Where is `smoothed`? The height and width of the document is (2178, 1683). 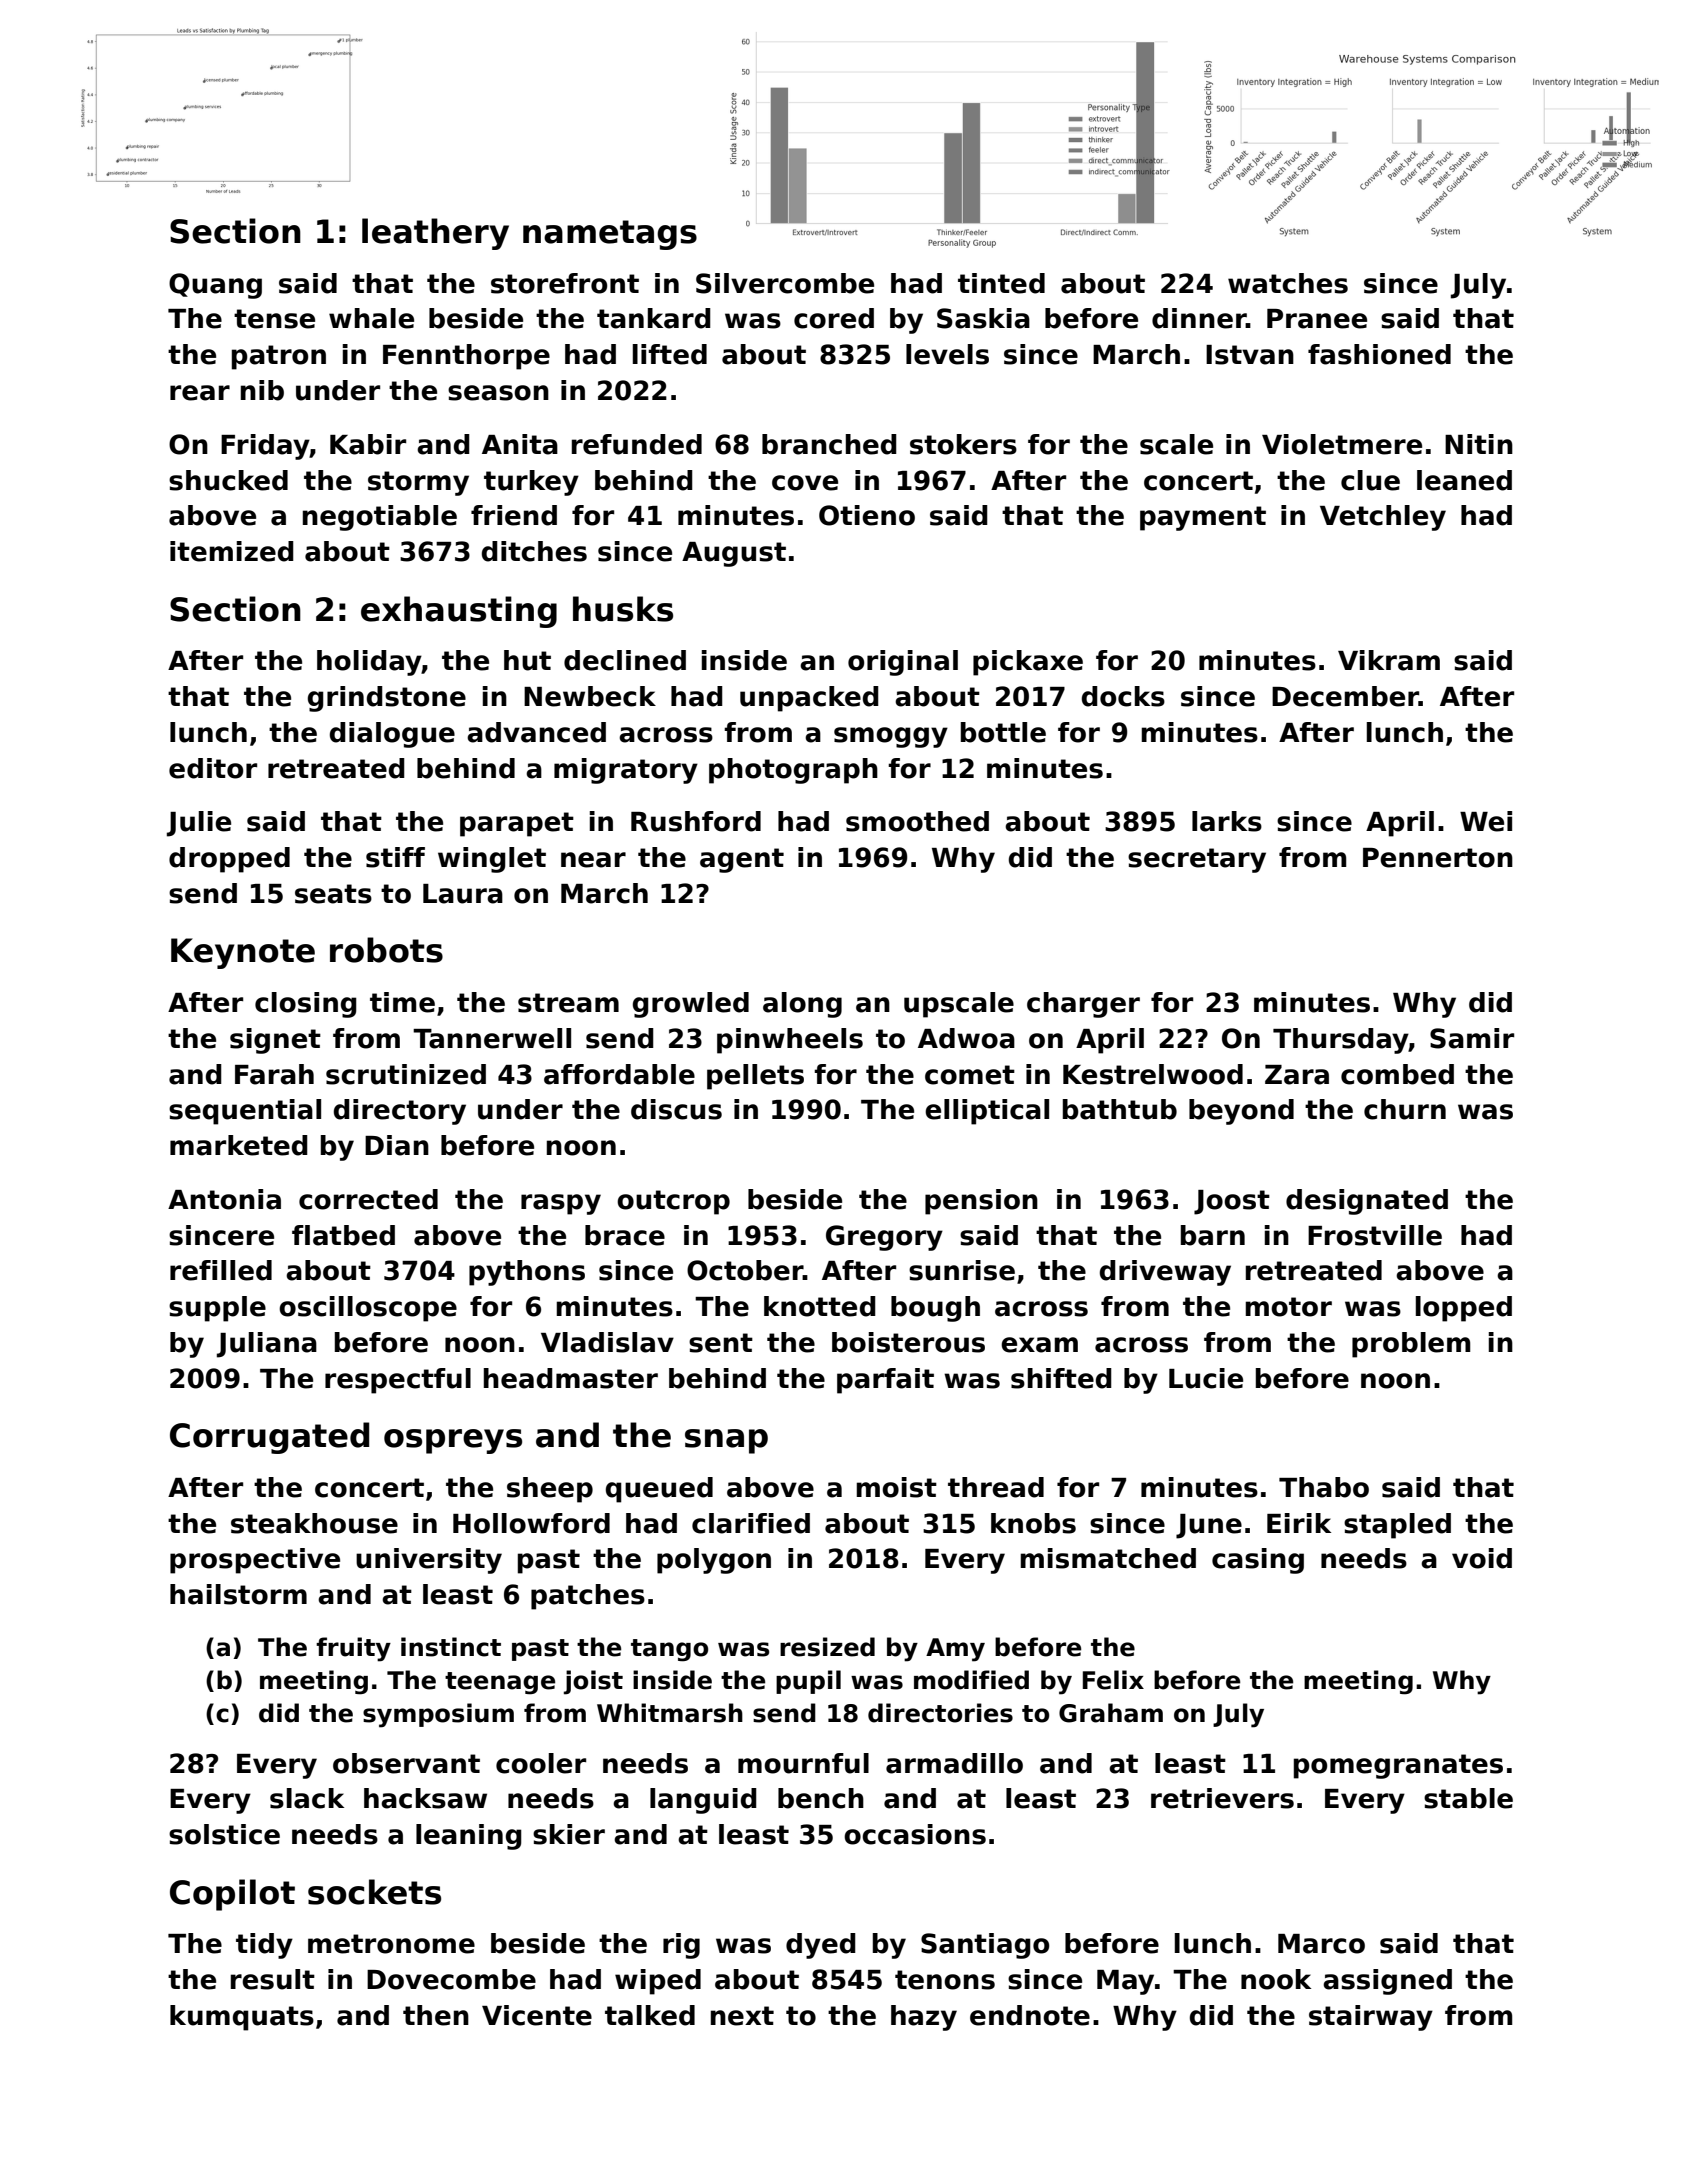 smoothed is located at coordinates (917, 821).
